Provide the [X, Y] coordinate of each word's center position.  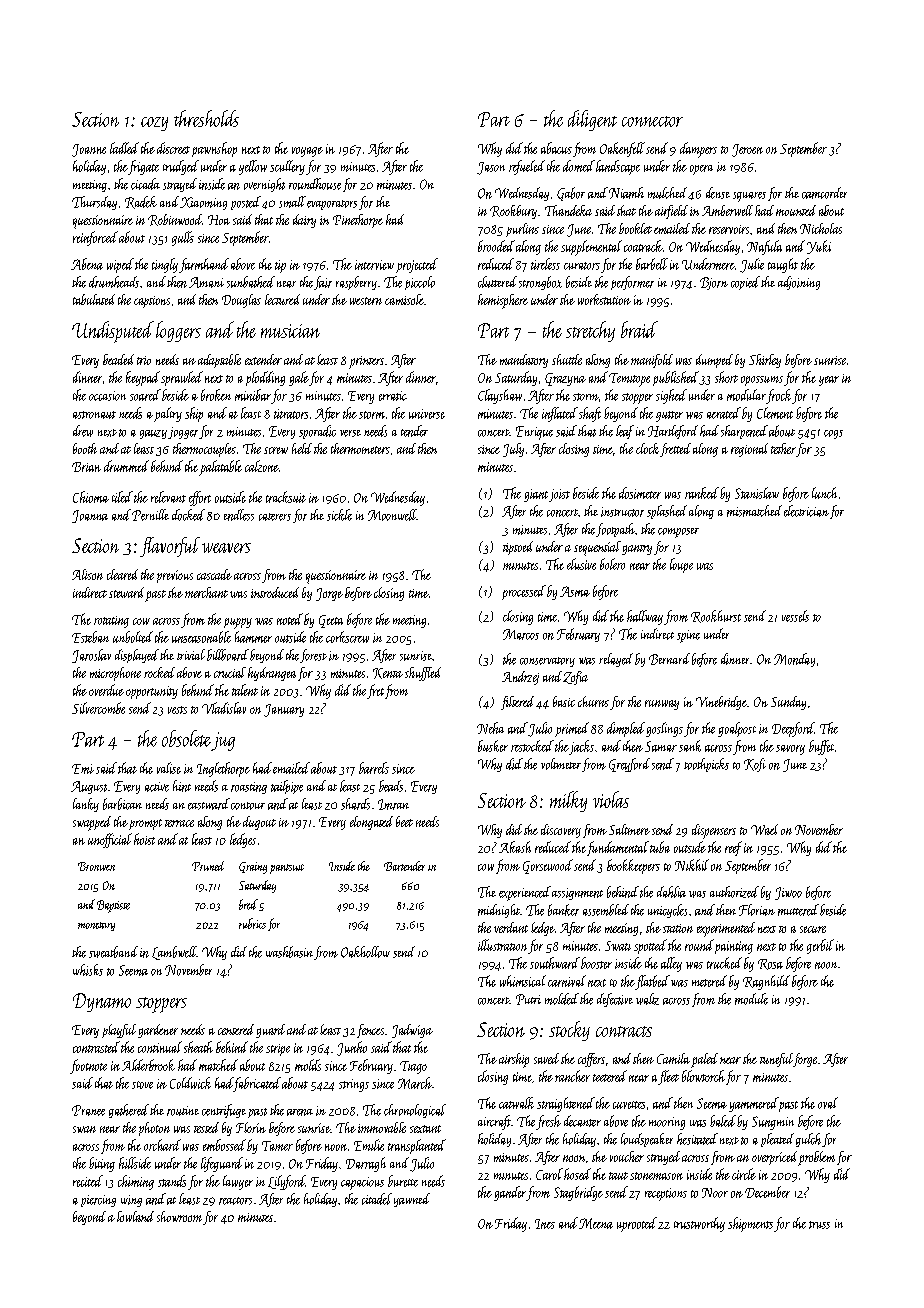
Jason [491, 168]
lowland [135, 1216]
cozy [154, 124]
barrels [374, 768]
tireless [545, 264]
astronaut [94, 415]
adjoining [799, 283]
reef [733, 848]
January [284, 710]
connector [652, 121]
